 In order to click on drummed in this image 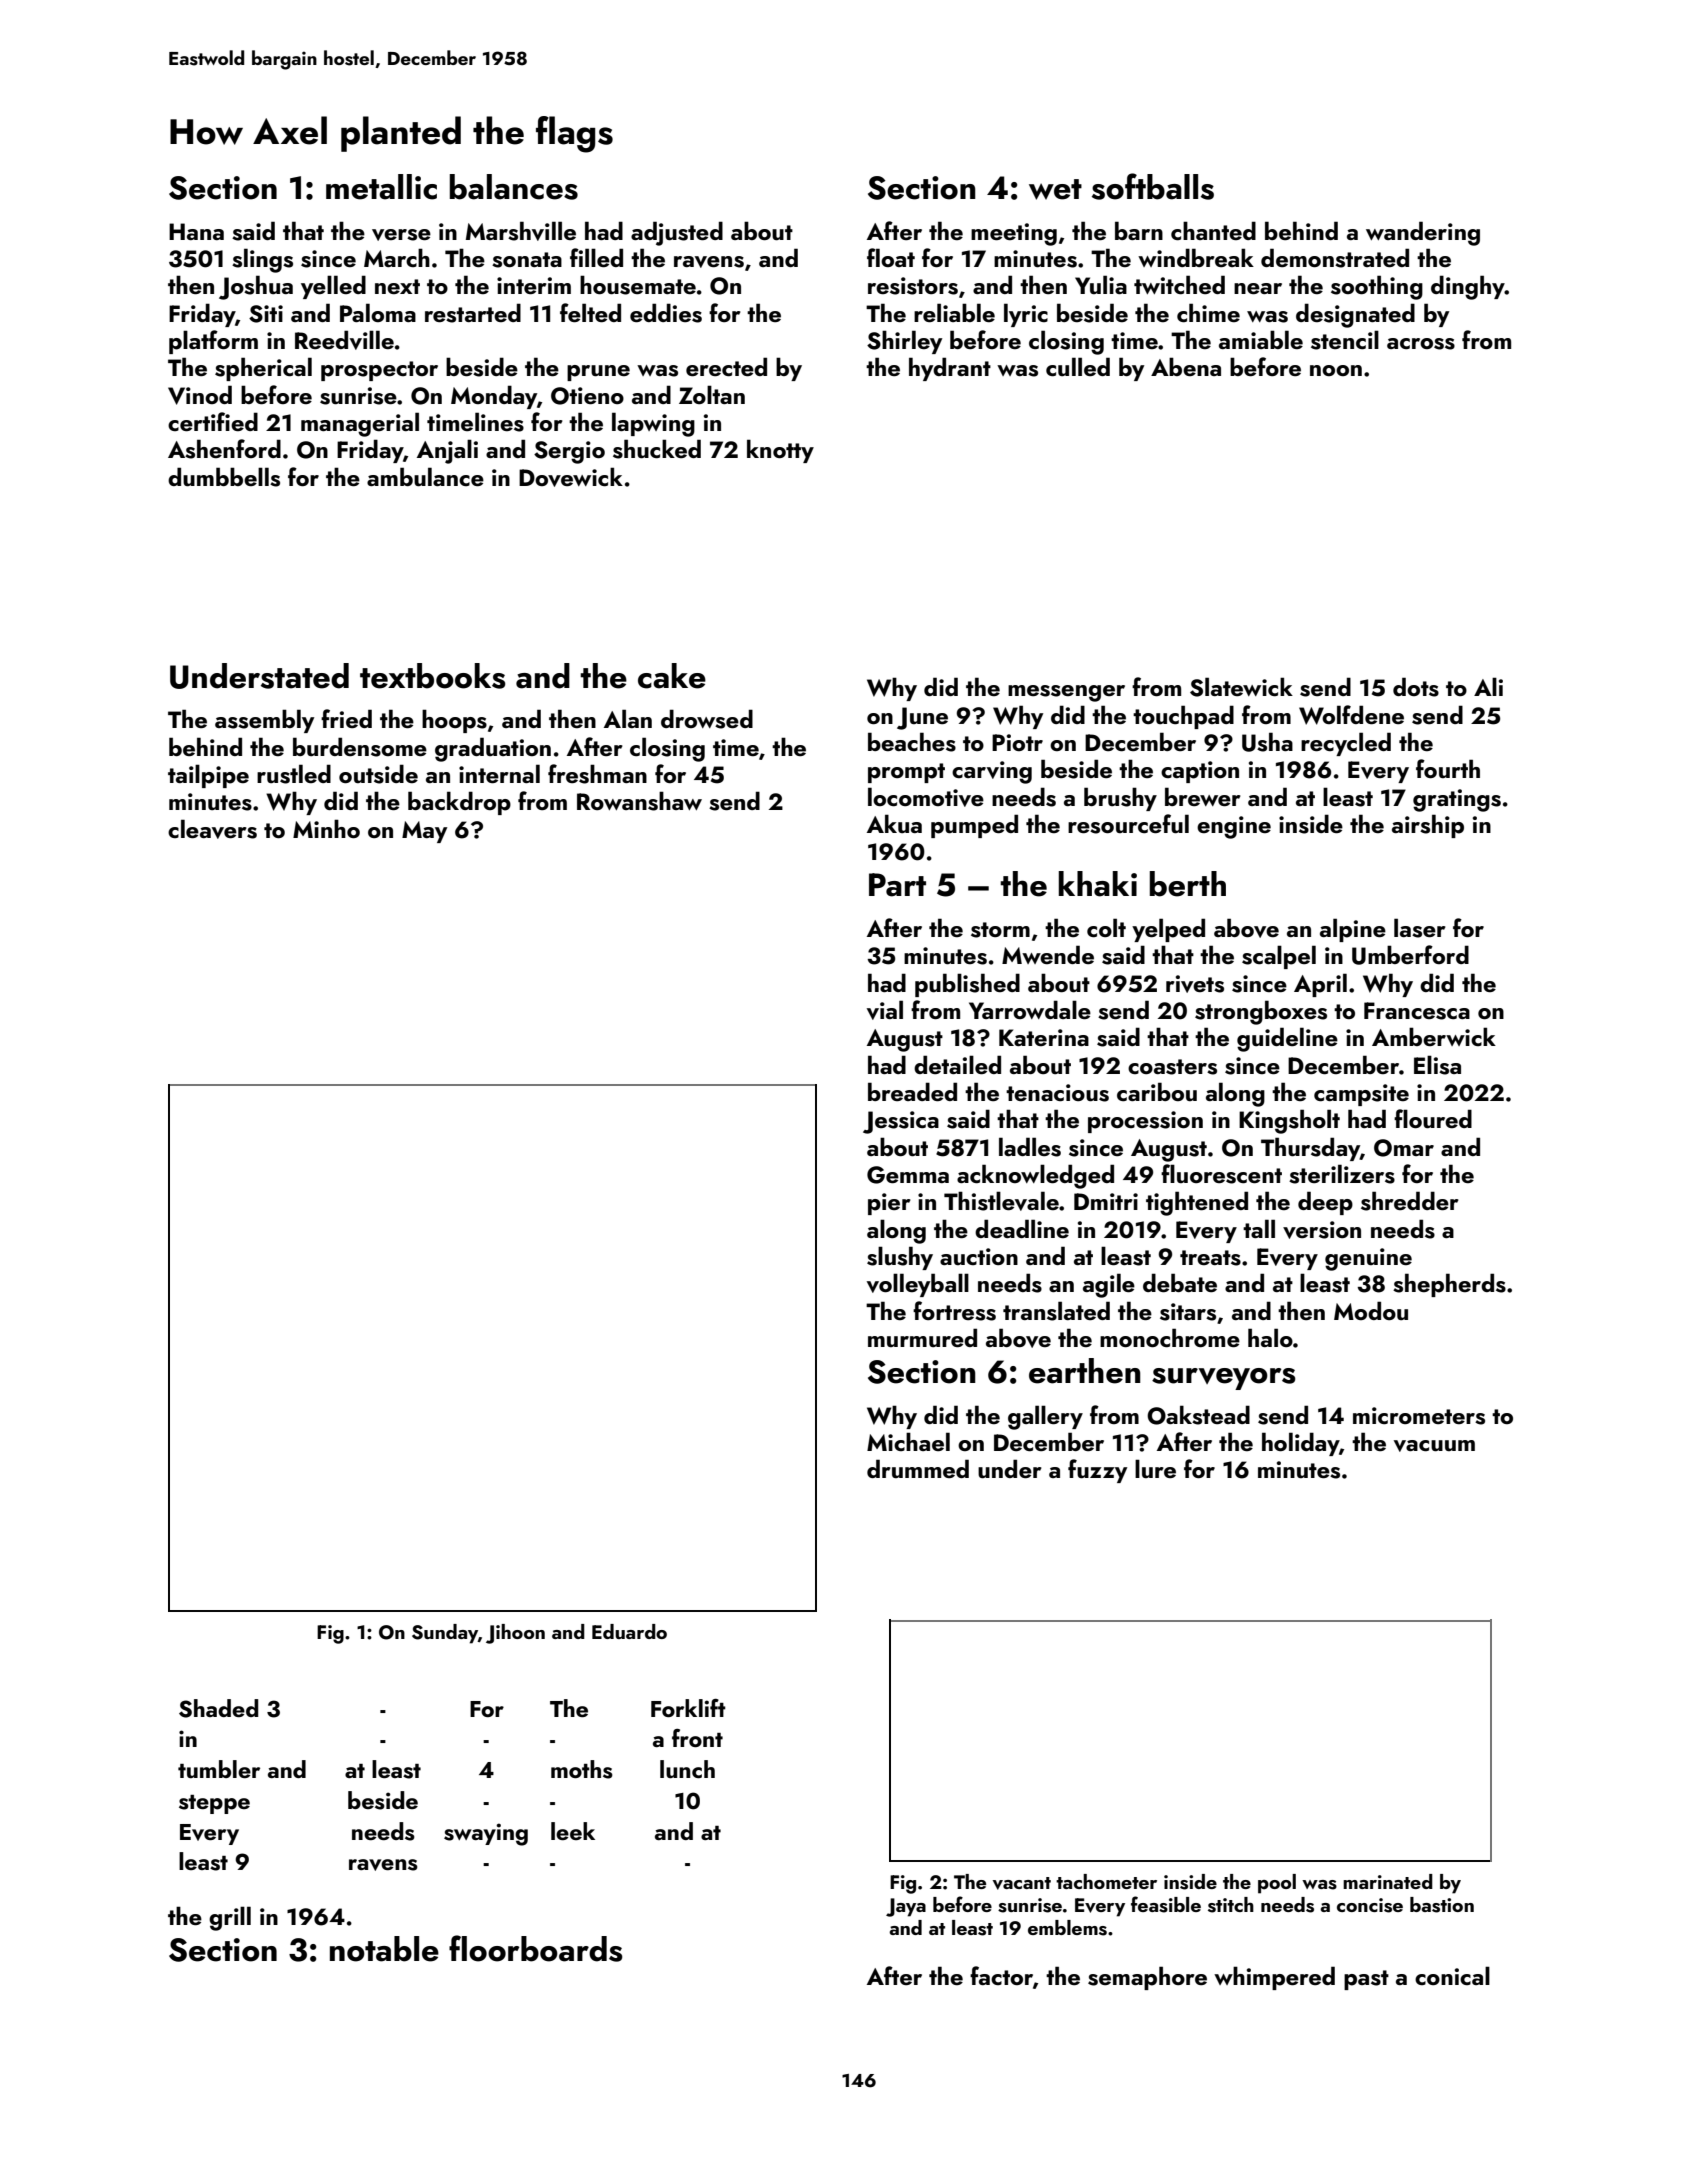, I will do `click(918, 1468)`.
